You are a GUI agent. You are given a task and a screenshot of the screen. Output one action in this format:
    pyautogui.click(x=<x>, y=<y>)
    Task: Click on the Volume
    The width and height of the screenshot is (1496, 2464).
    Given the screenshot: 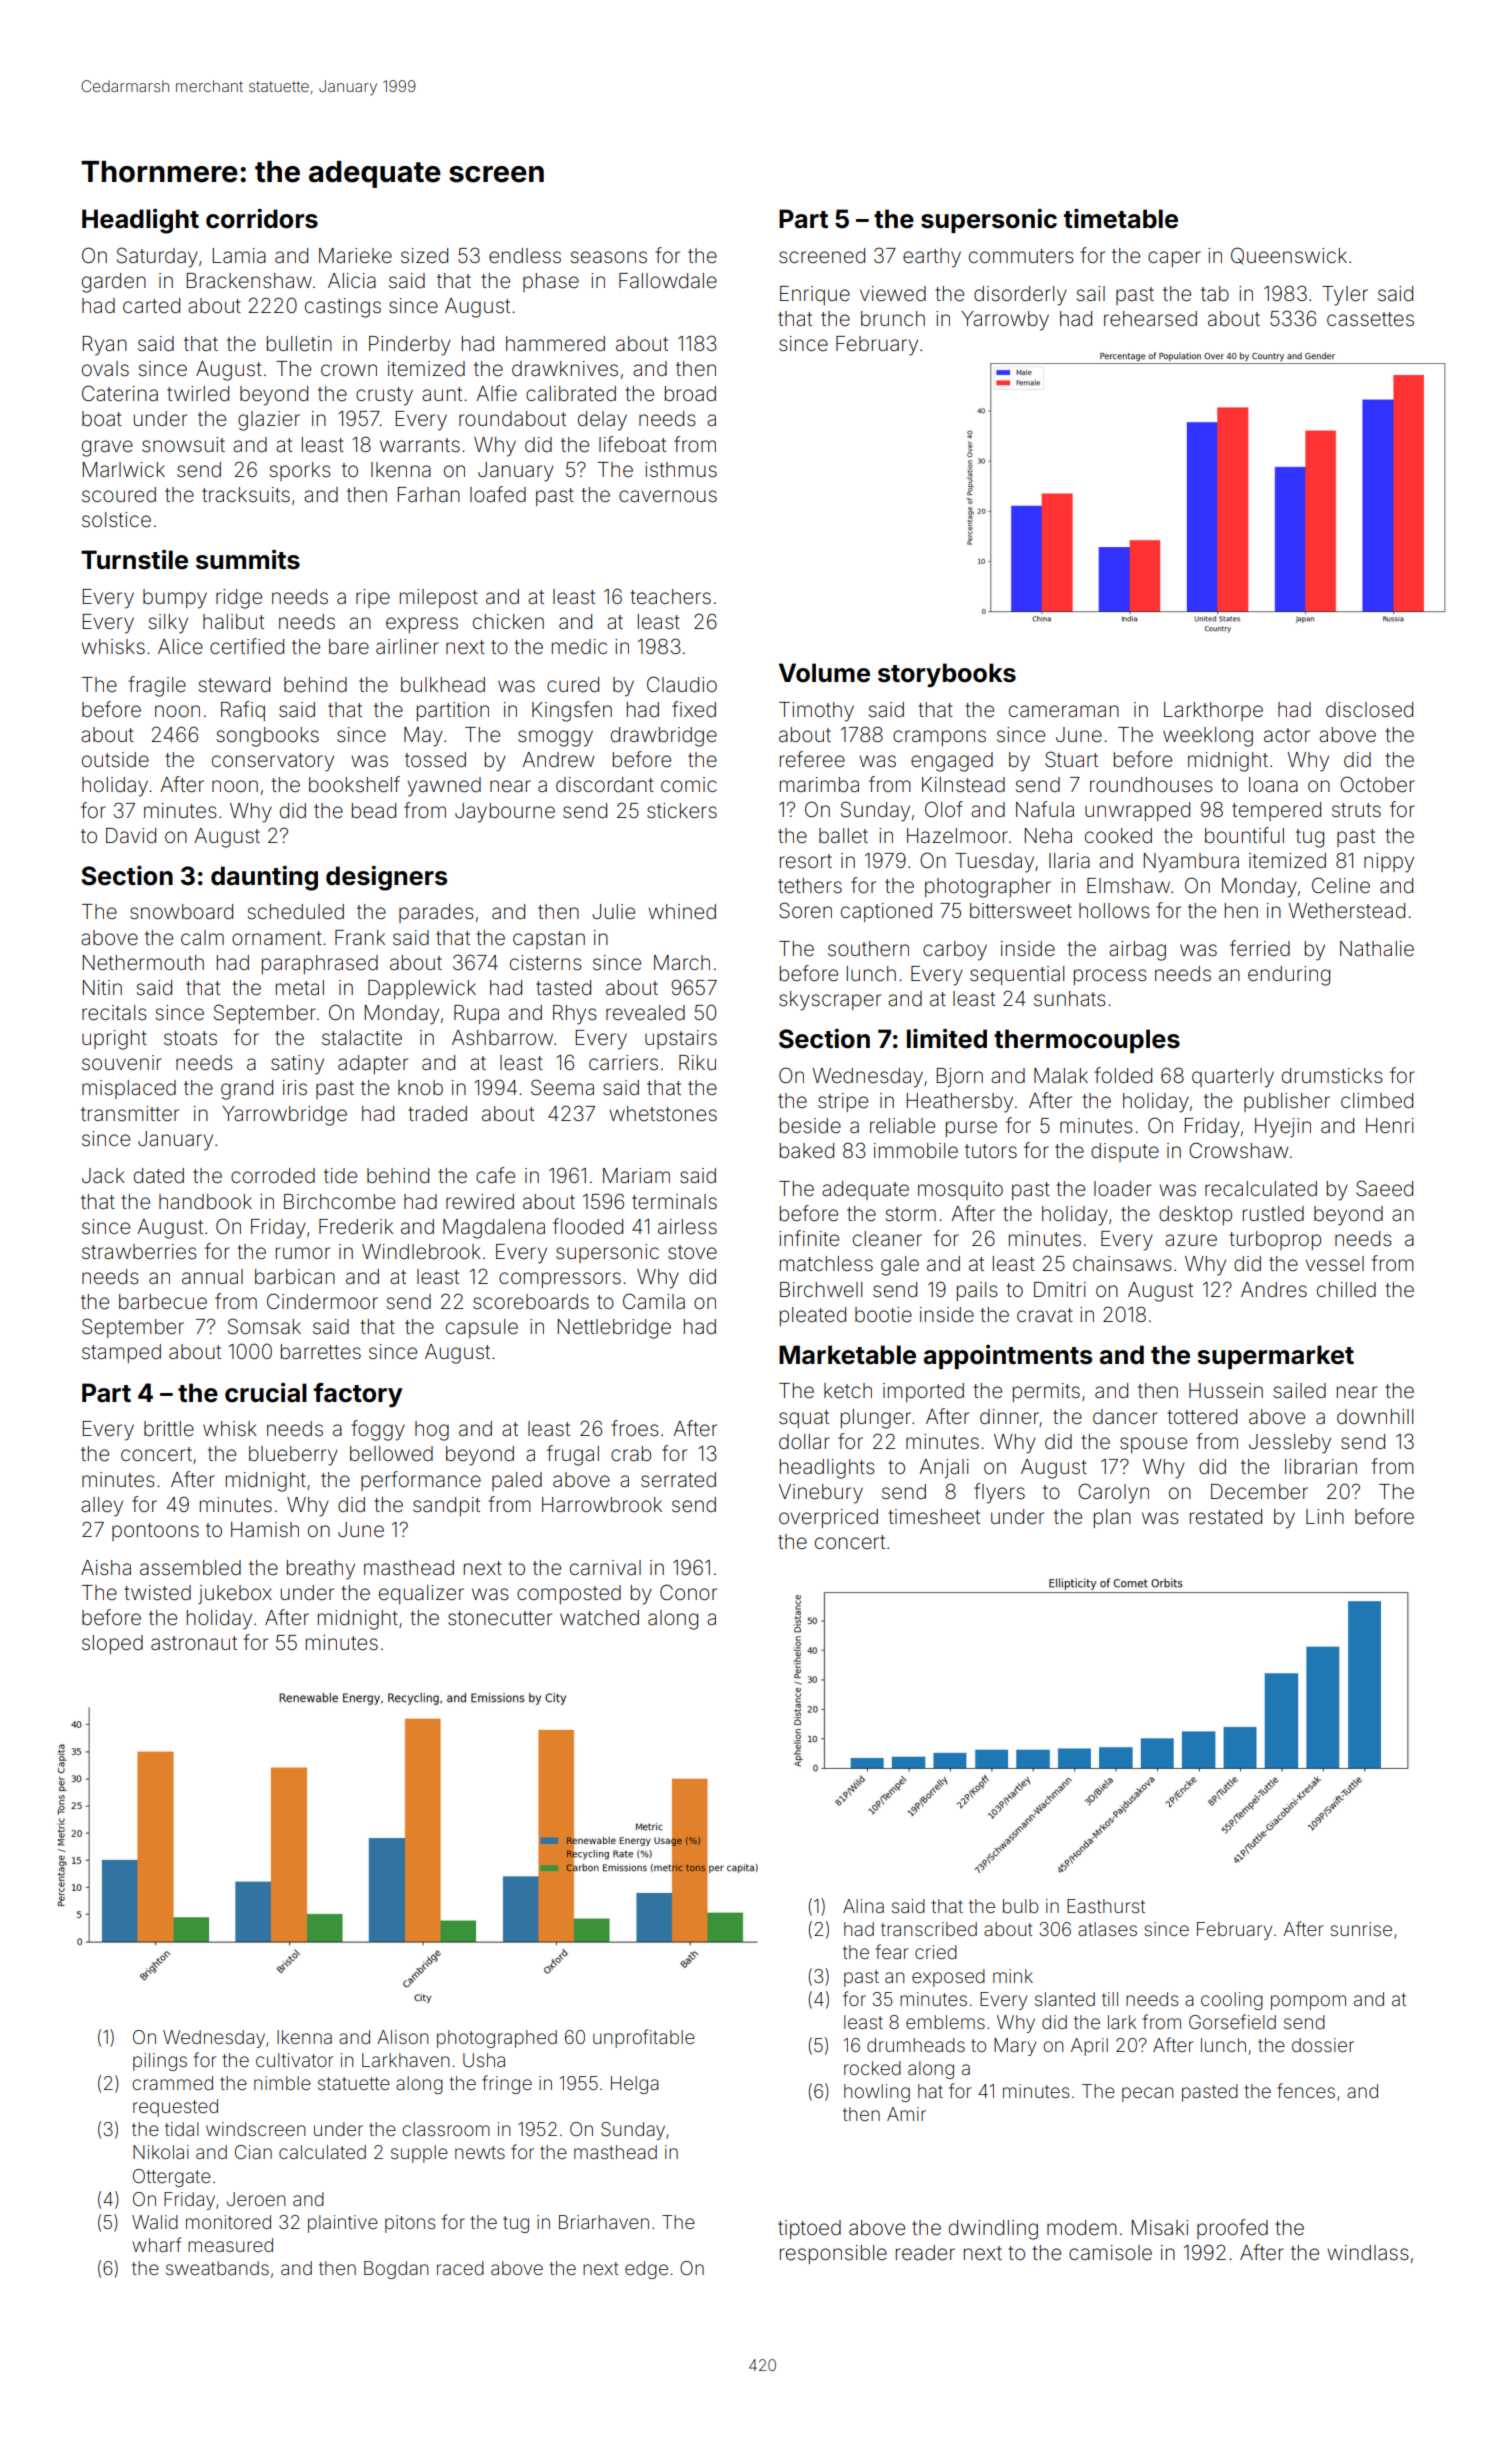 What is the action you would take?
    pyautogui.click(x=824, y=673)
